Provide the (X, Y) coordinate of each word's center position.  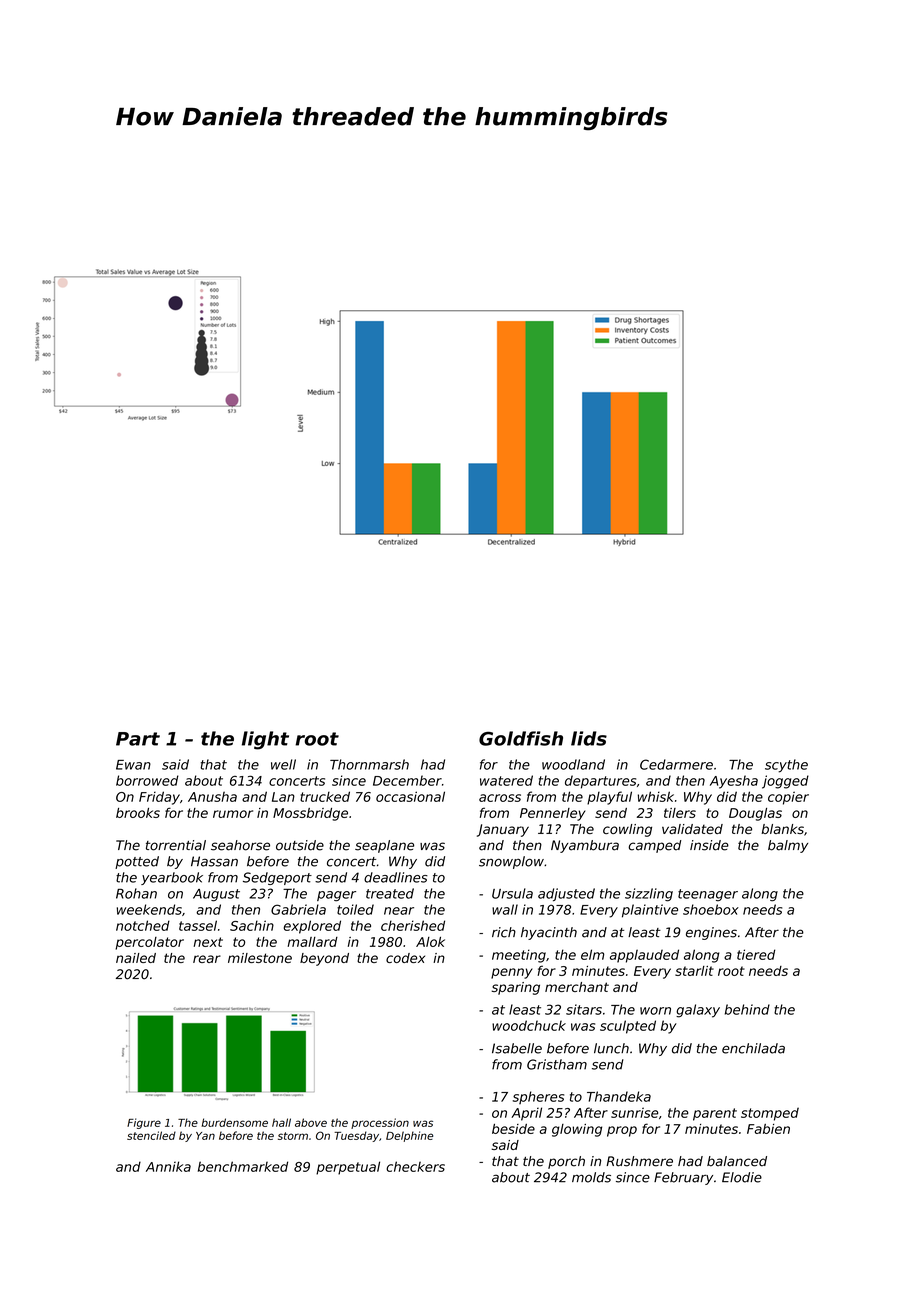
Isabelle (517, 1048)
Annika (168, 1166)
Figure (144, 1123)
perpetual (348, 1168)
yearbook (172, 878)
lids (589, 738)
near (399, 911)
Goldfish (521, 738)
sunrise (634, 1112)
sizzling (649, 895)
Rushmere (639, 1161)
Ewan (133, 765)
